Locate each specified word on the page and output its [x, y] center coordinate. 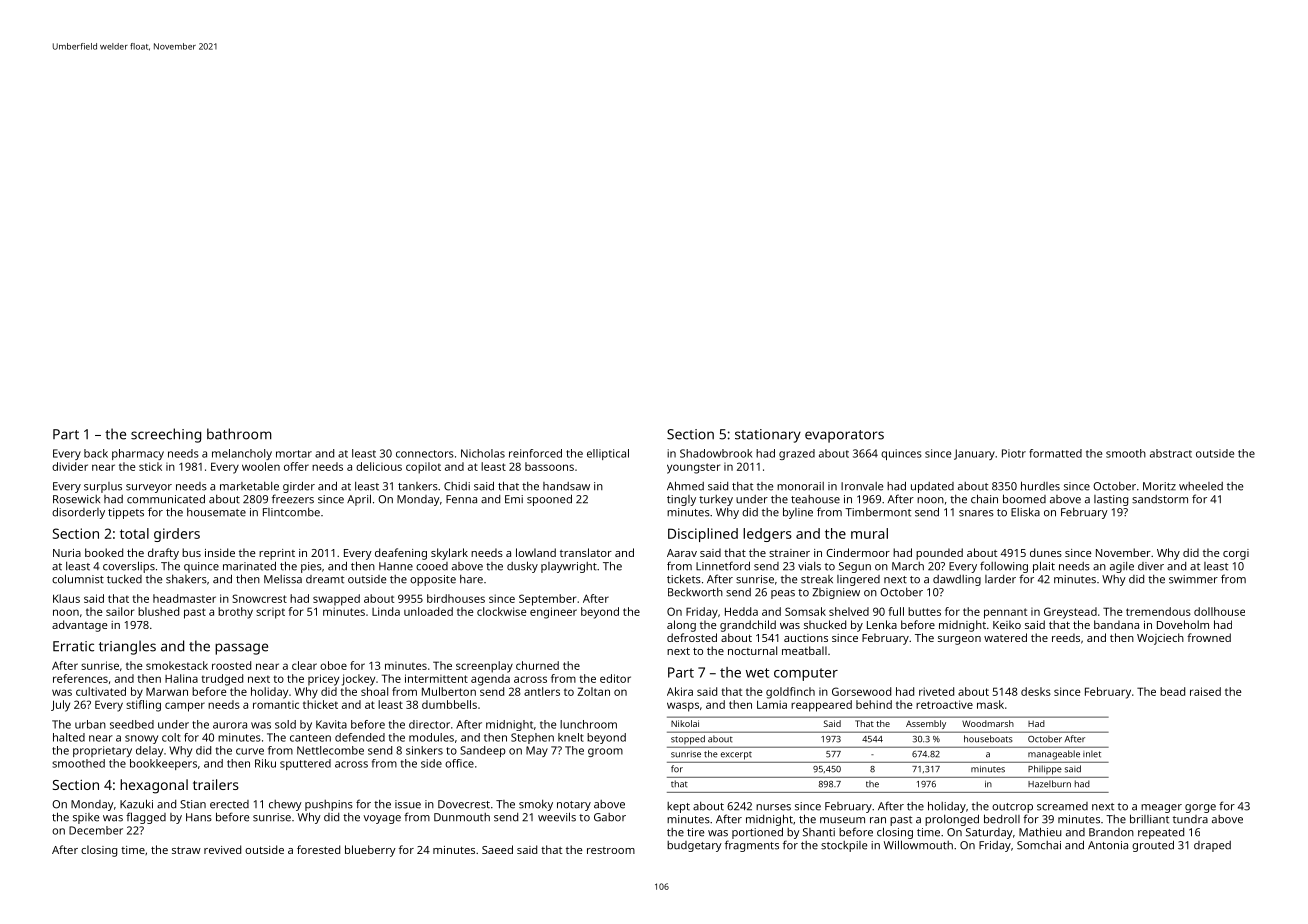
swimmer [1193, 579]
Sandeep [483, 751]
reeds [1066, 637]
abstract [1171, 453]
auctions [806, 638]
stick [150, 466]
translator [586, 552]
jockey [358, 680]
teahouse [815, 499]
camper [185, 707]
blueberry [370, 851]
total [134, 533]
